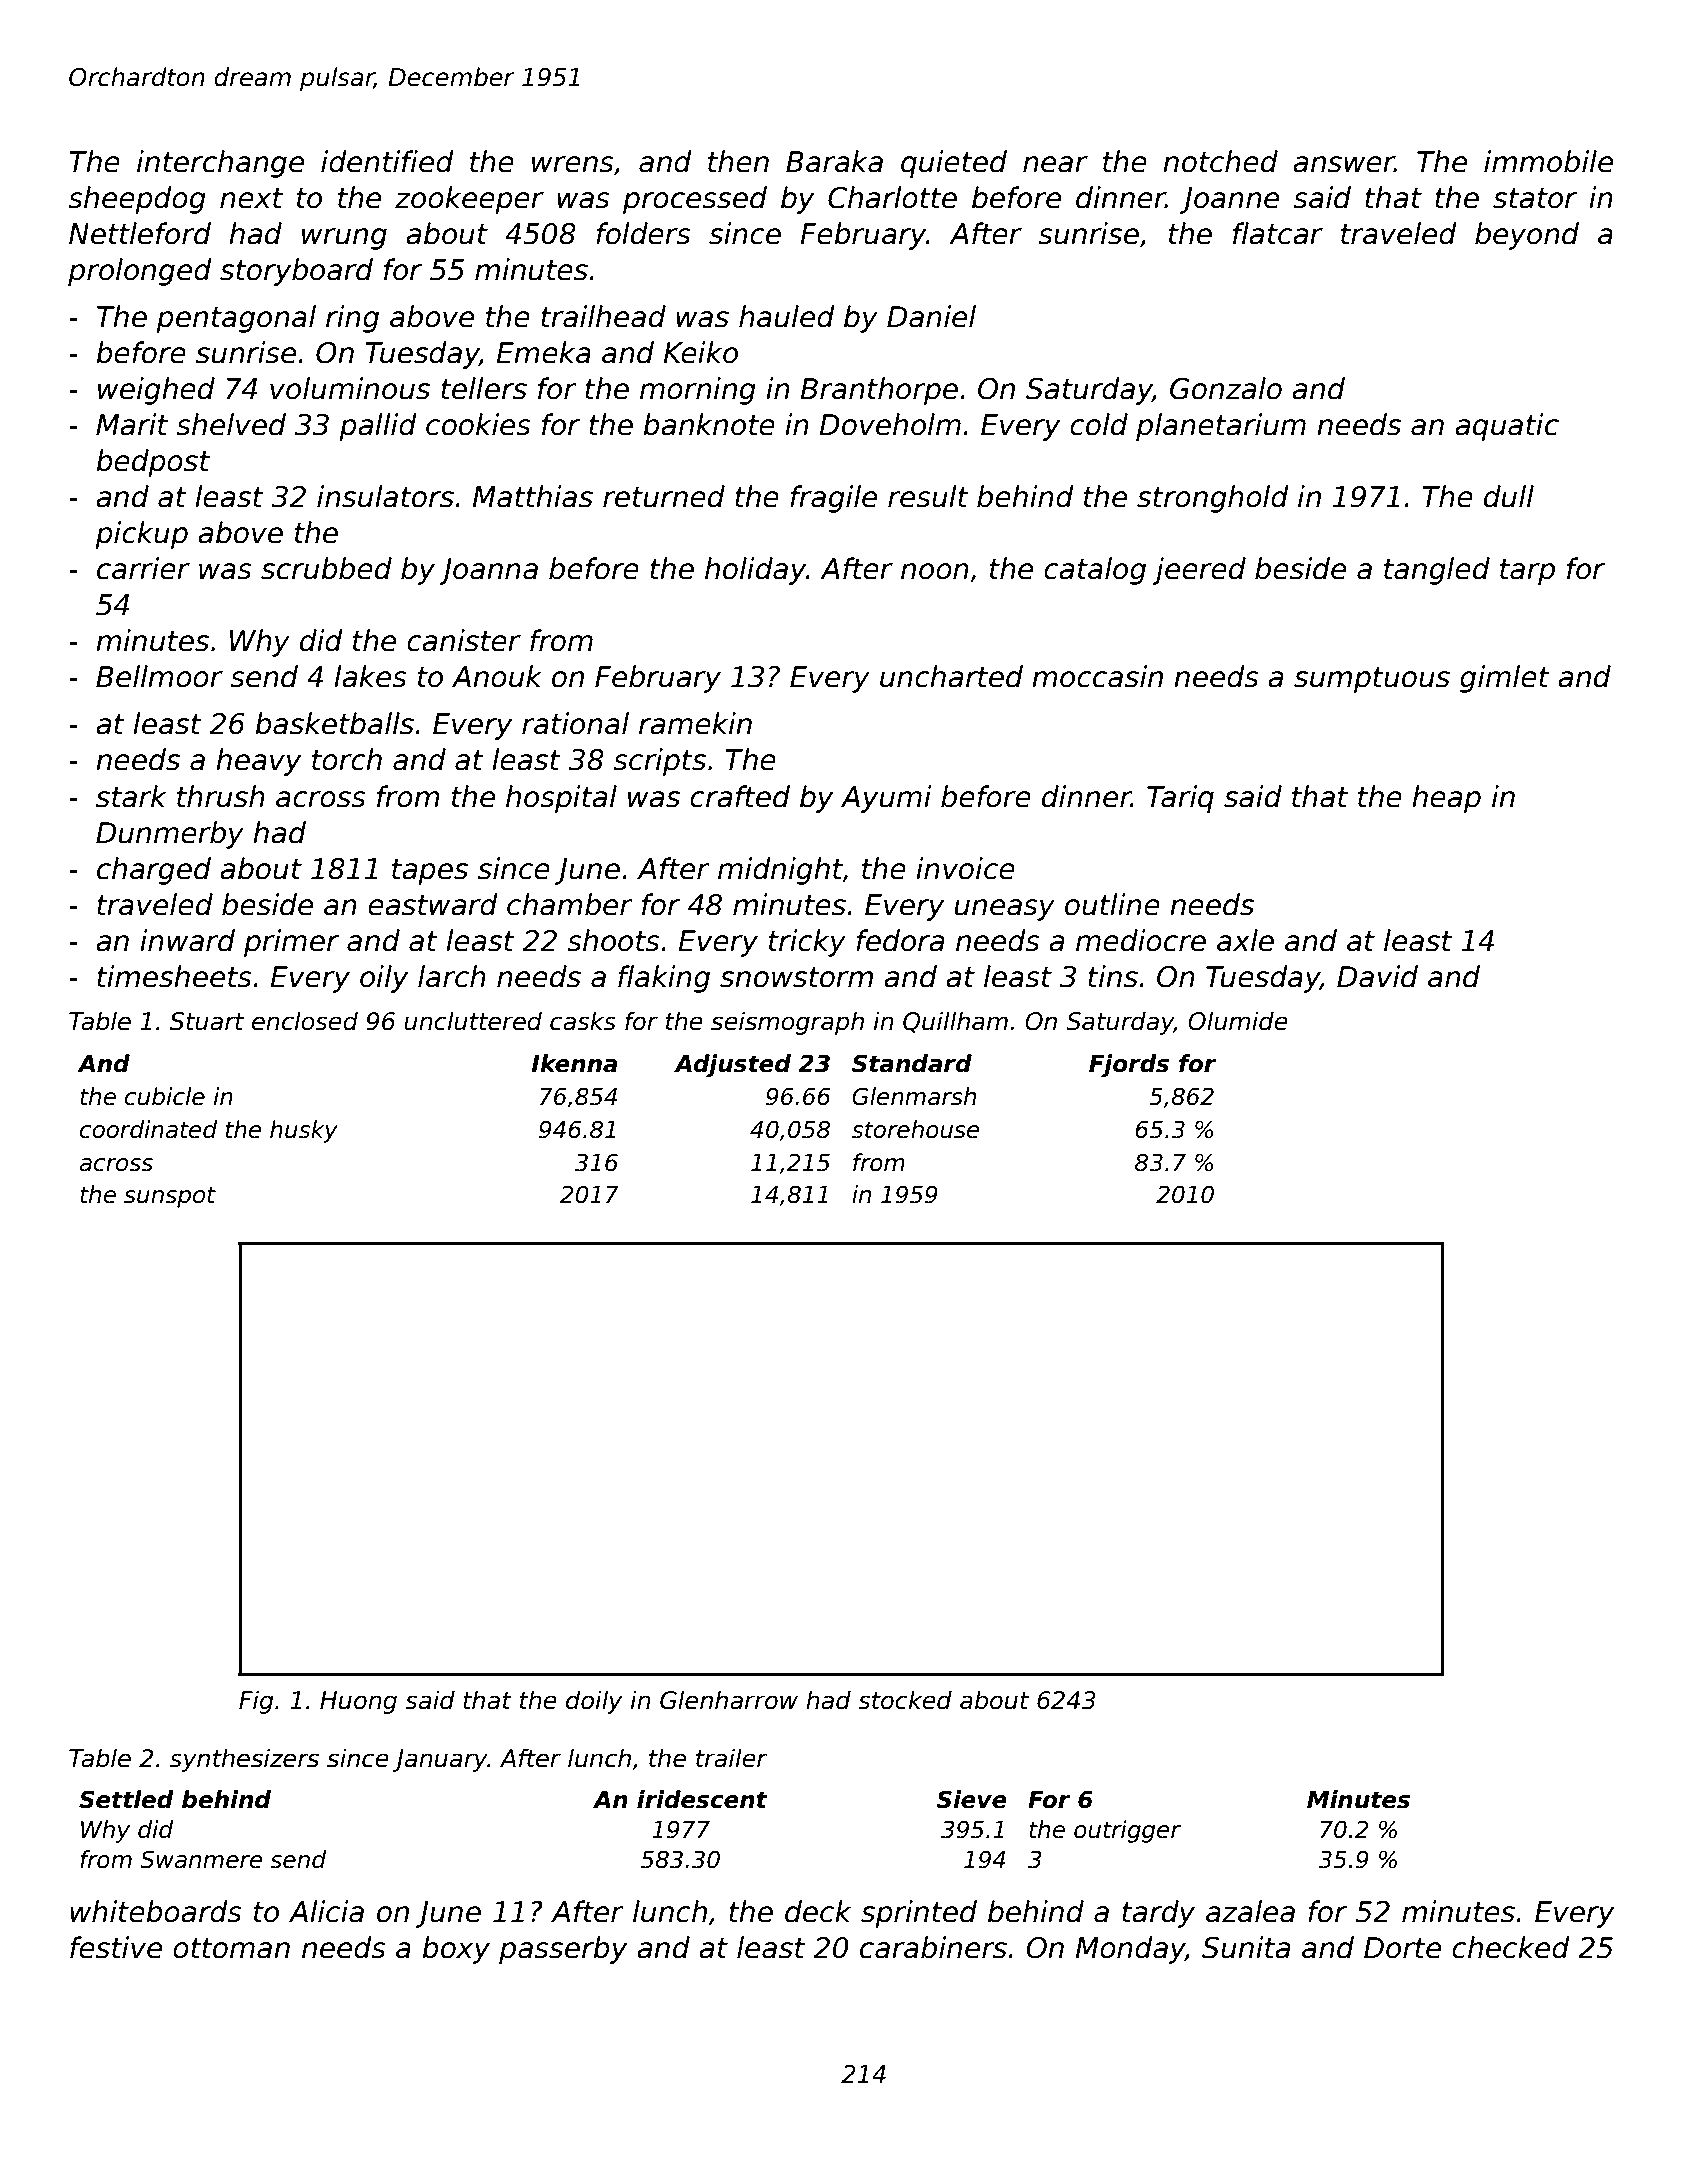  Describe the element at coordinates (156, 1911) in the page. I see `whiteboards` at that location.
